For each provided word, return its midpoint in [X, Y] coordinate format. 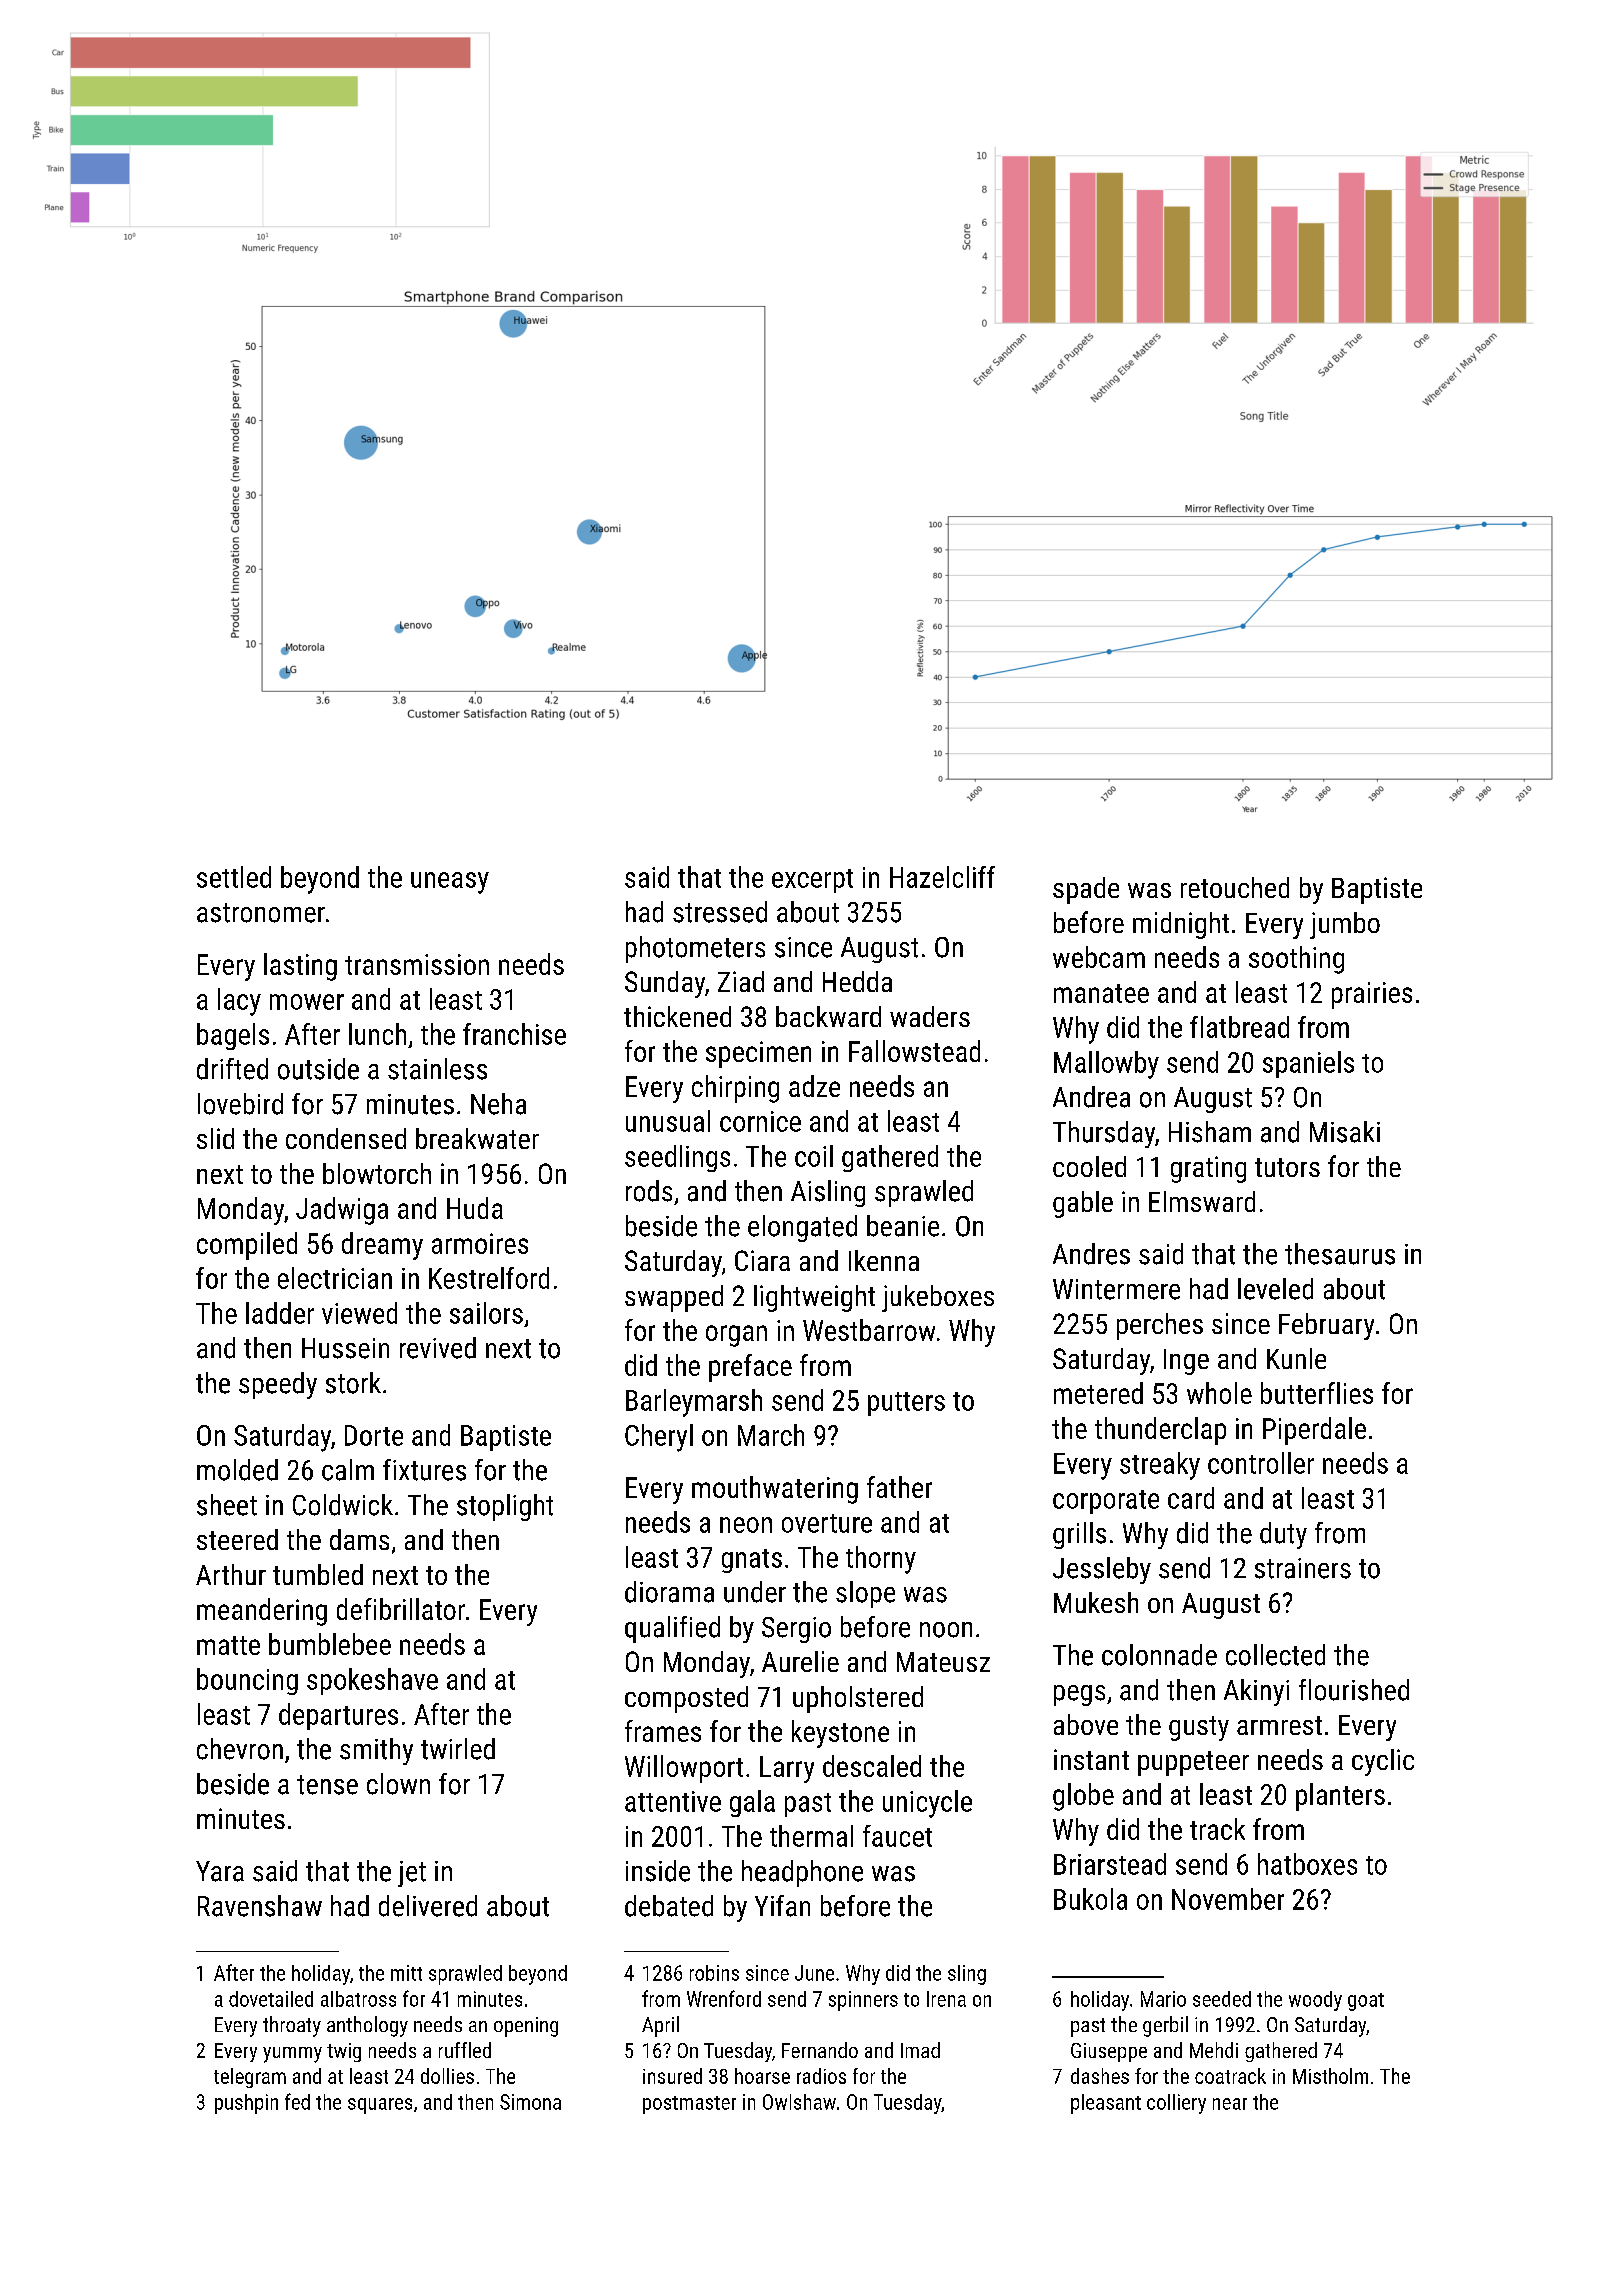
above [1086, 1724]
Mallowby [1106, 1065]
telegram [250, 2078]
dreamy [382, 1246]
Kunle [1296, 1358]
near [1230, 2104]
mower [307, 1002]
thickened [677, 1016]
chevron [240, 1749]
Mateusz [943, 1662]
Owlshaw [799, 2102]
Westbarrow [869, 1330]
